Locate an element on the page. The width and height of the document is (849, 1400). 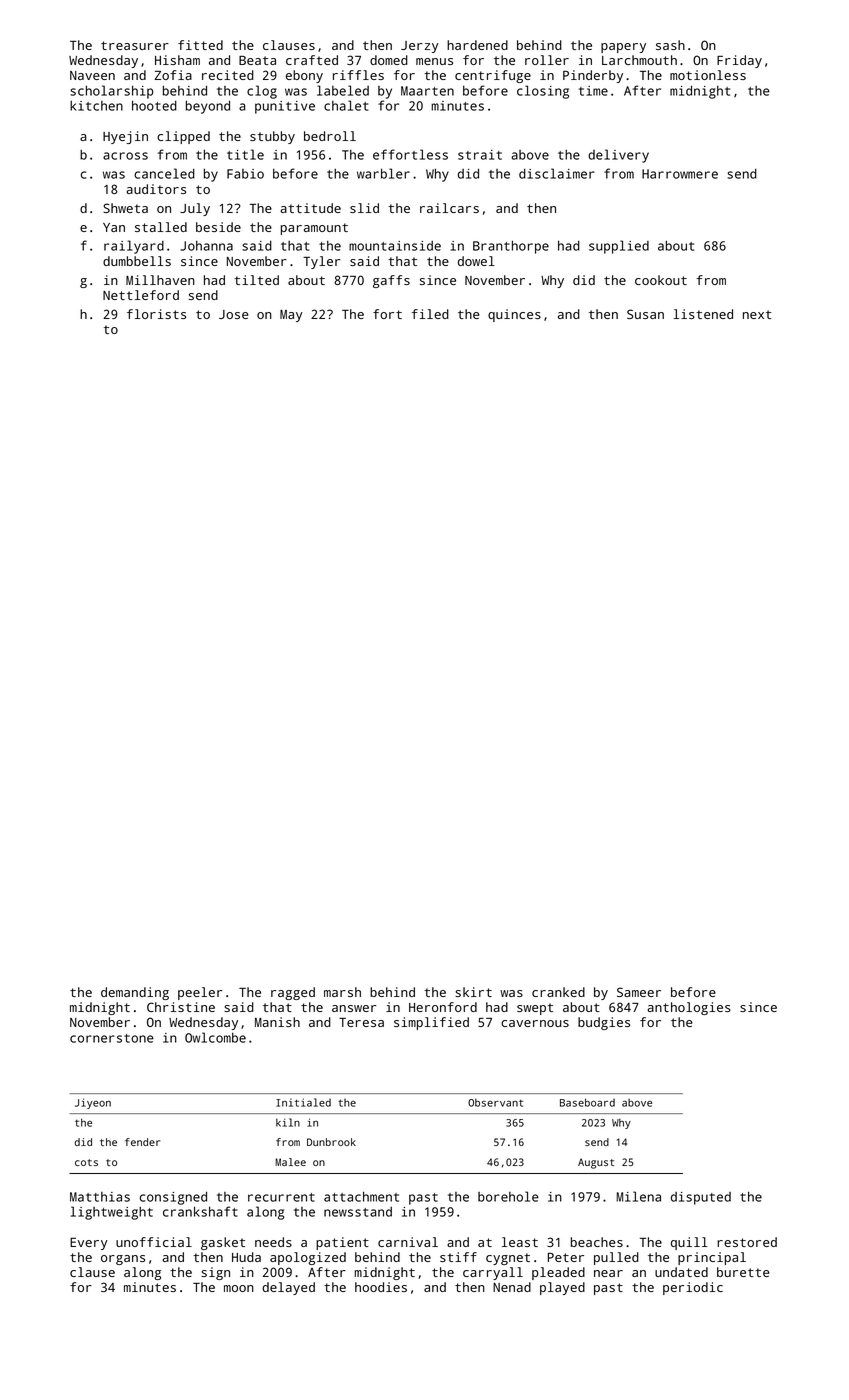
next is located at coordinates (757, 314).
